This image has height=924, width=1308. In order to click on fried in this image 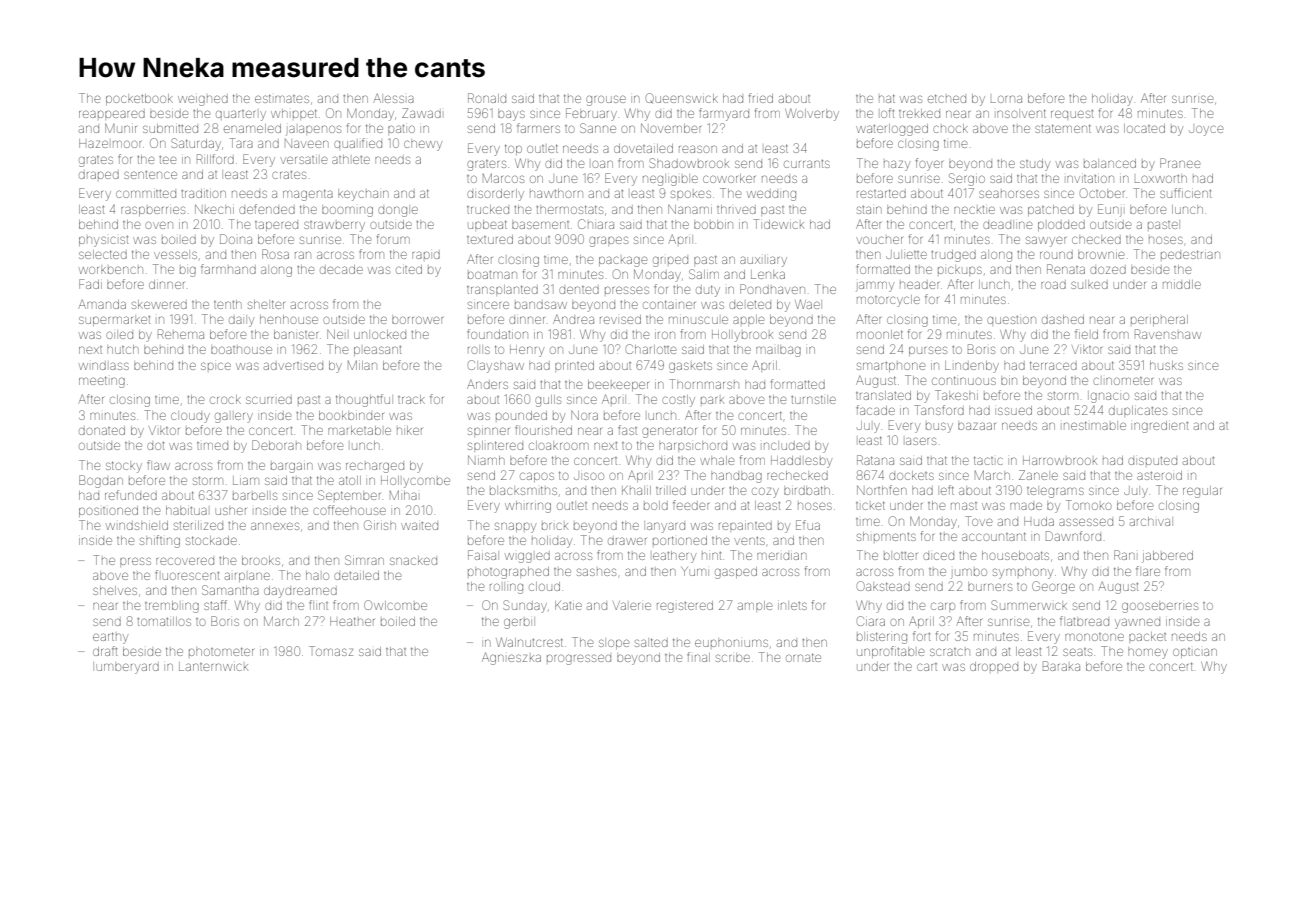, I will do `click(761, 98)`.
